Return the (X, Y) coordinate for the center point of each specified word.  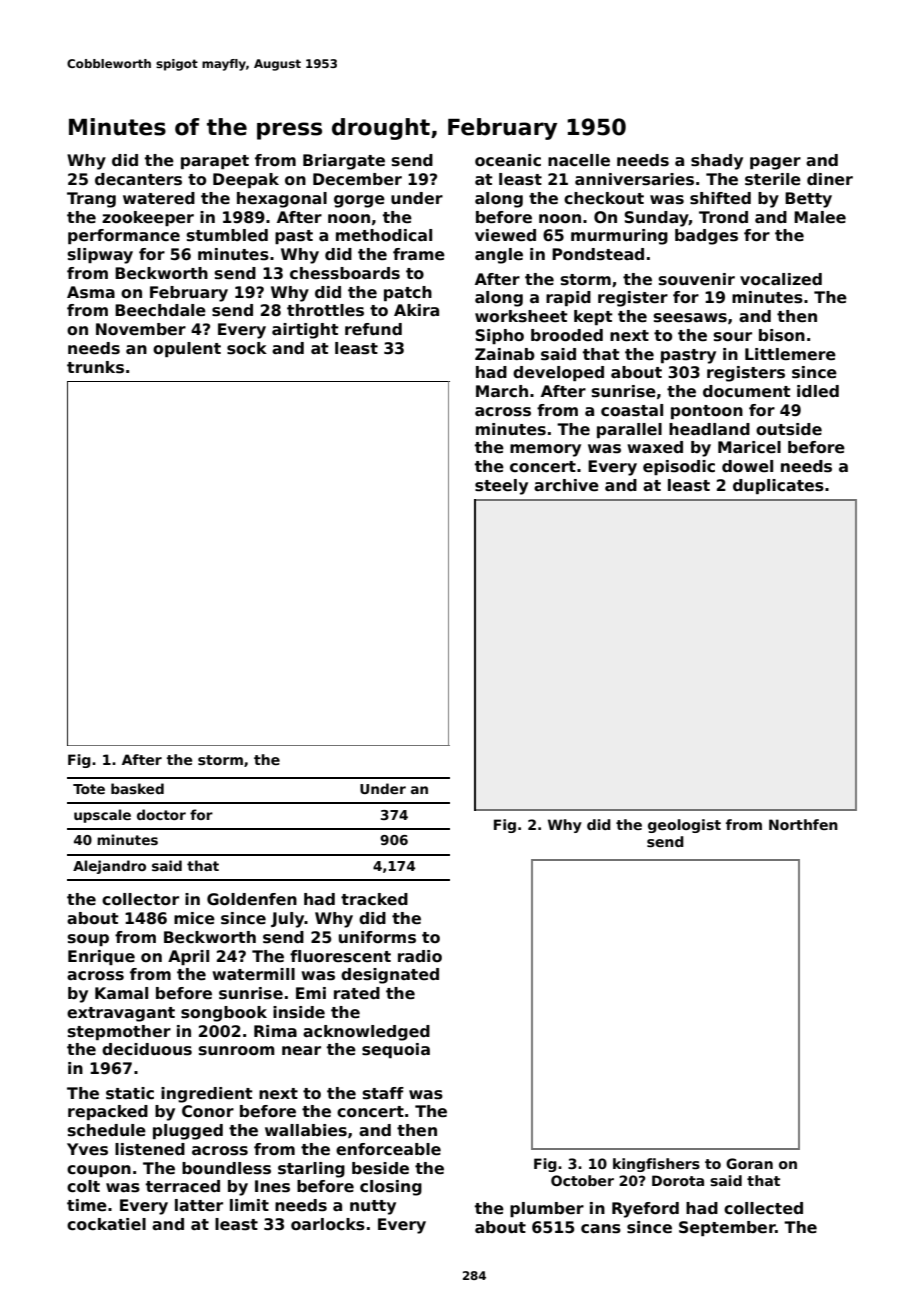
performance (124, 236)
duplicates (778, 486)
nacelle (579, 160)
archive (566, 485)
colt (83, 1186)
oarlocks (328, 1224)
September (727, 1228)
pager (775, 163)
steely (501, 487)
